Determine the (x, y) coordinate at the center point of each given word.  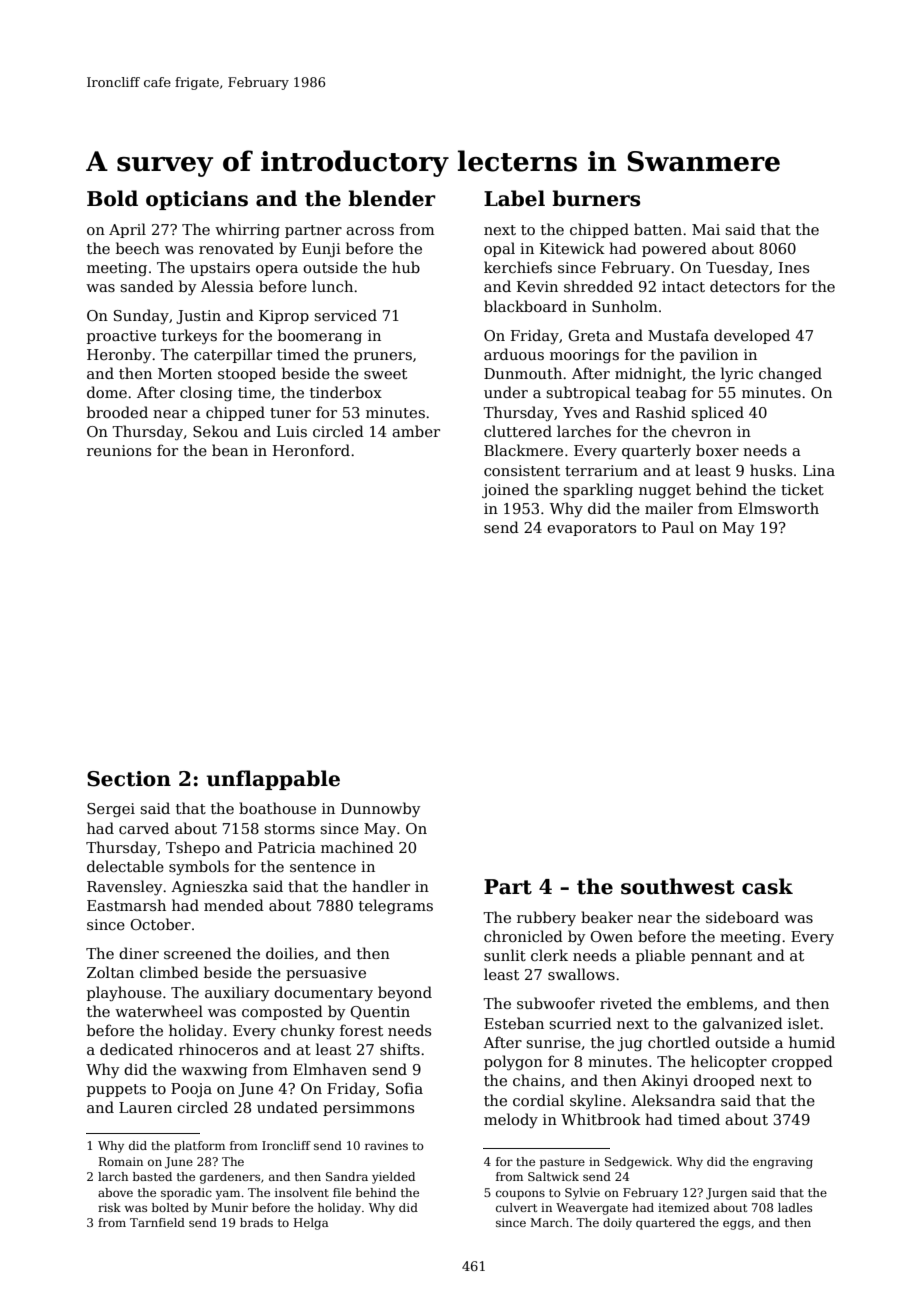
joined (505, 490)
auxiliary (237, 993)
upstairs (220, 269)
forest (361, 1030)
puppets (116, 1090)
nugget (665, 492)
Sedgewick (637, 1163)
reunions (119, 450)
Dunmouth (523, 373)
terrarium (601, 470)
